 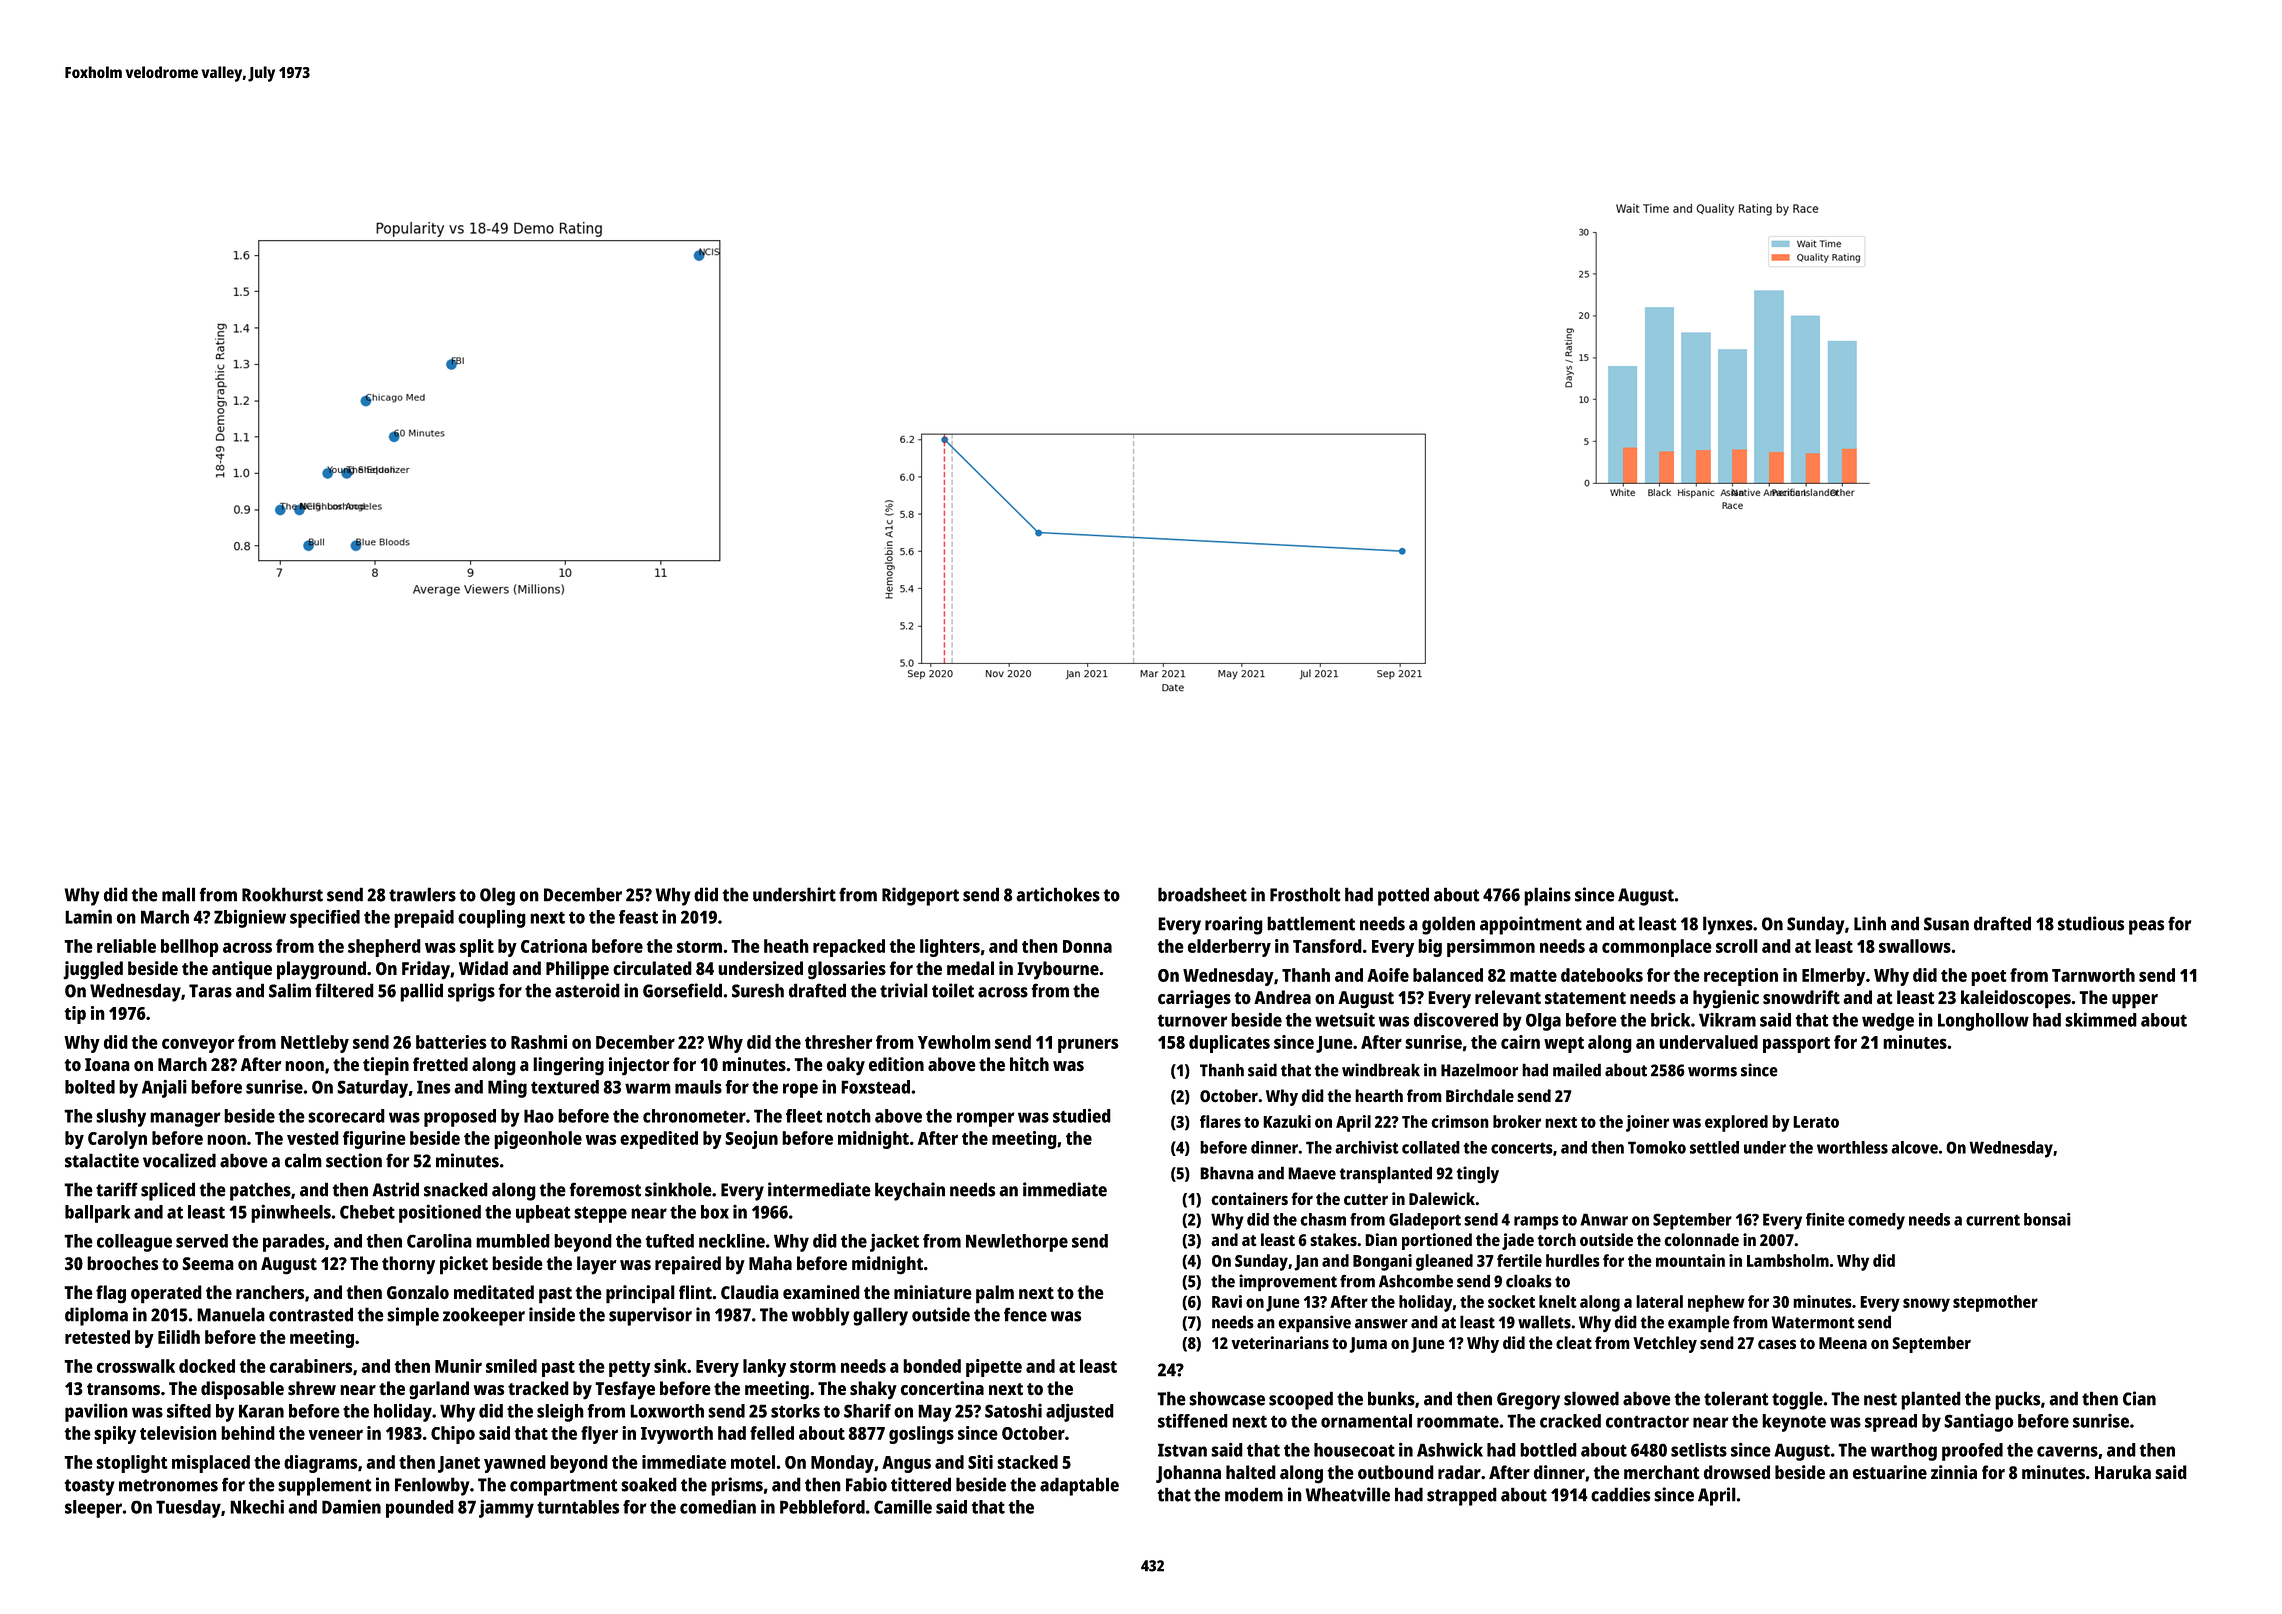 I want to click on plains, so click(x=1547, y=896).
